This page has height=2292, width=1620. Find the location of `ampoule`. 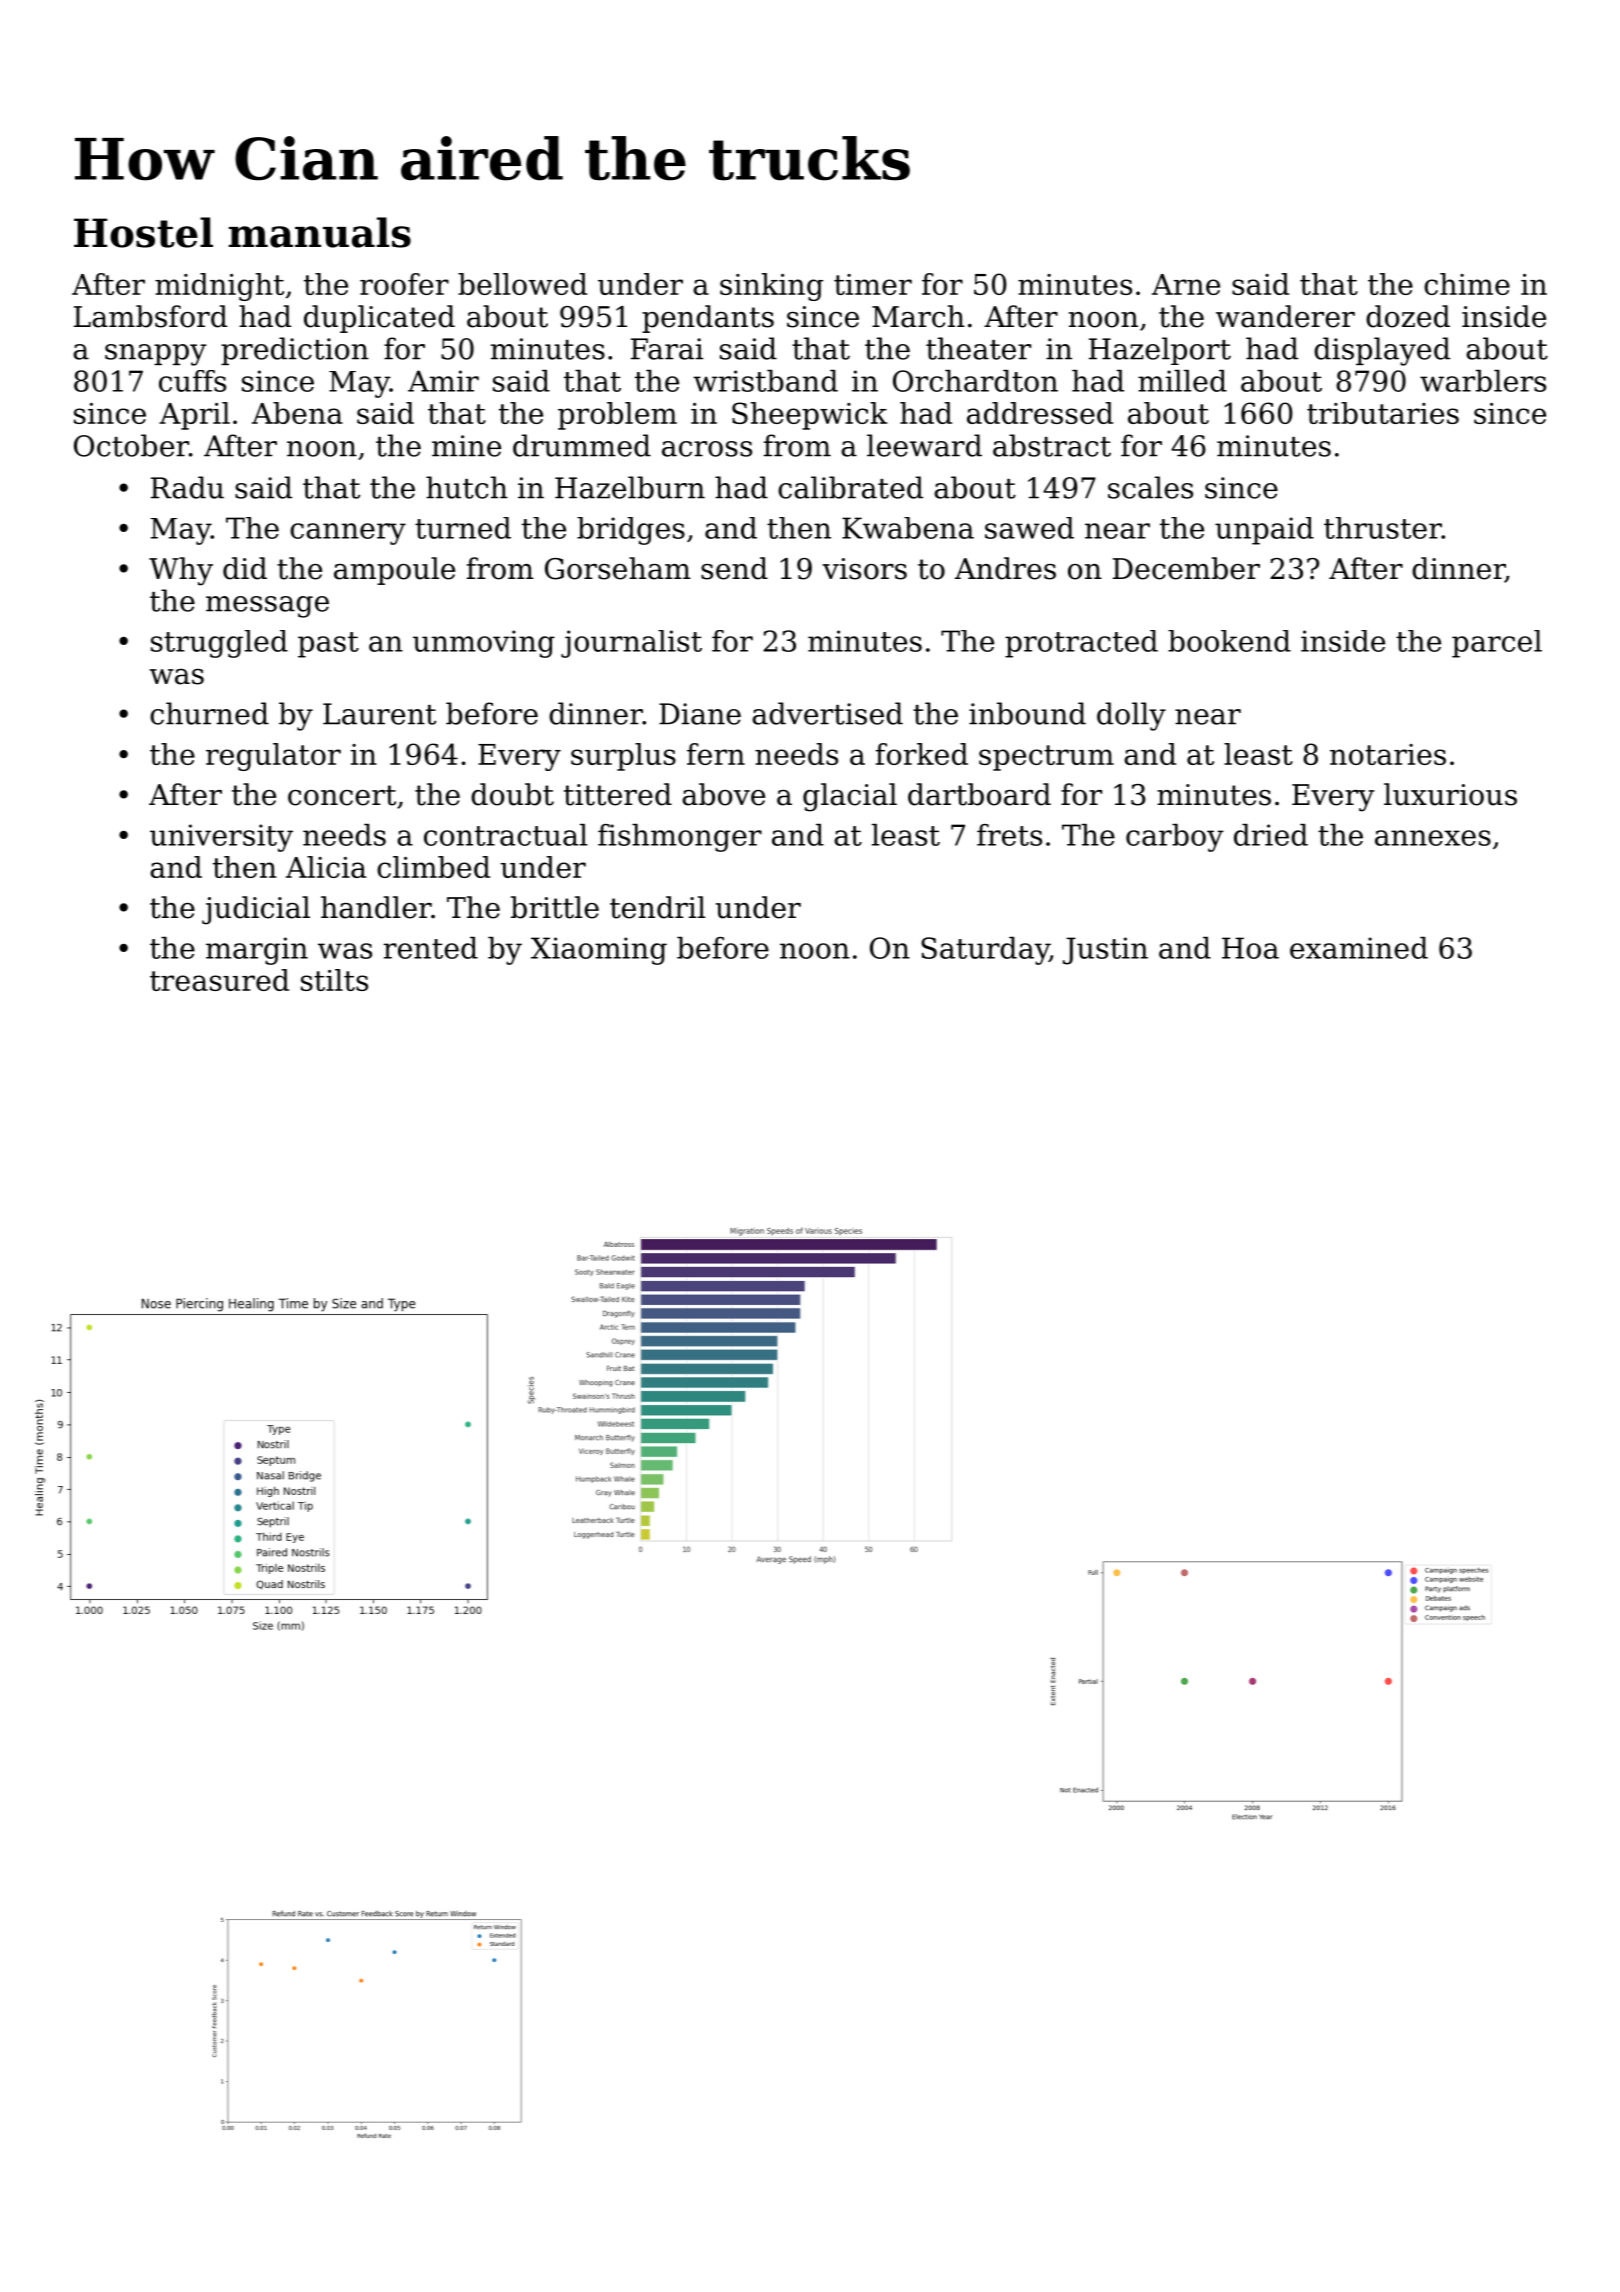

ampoule is located at coordinates (394, 571).
